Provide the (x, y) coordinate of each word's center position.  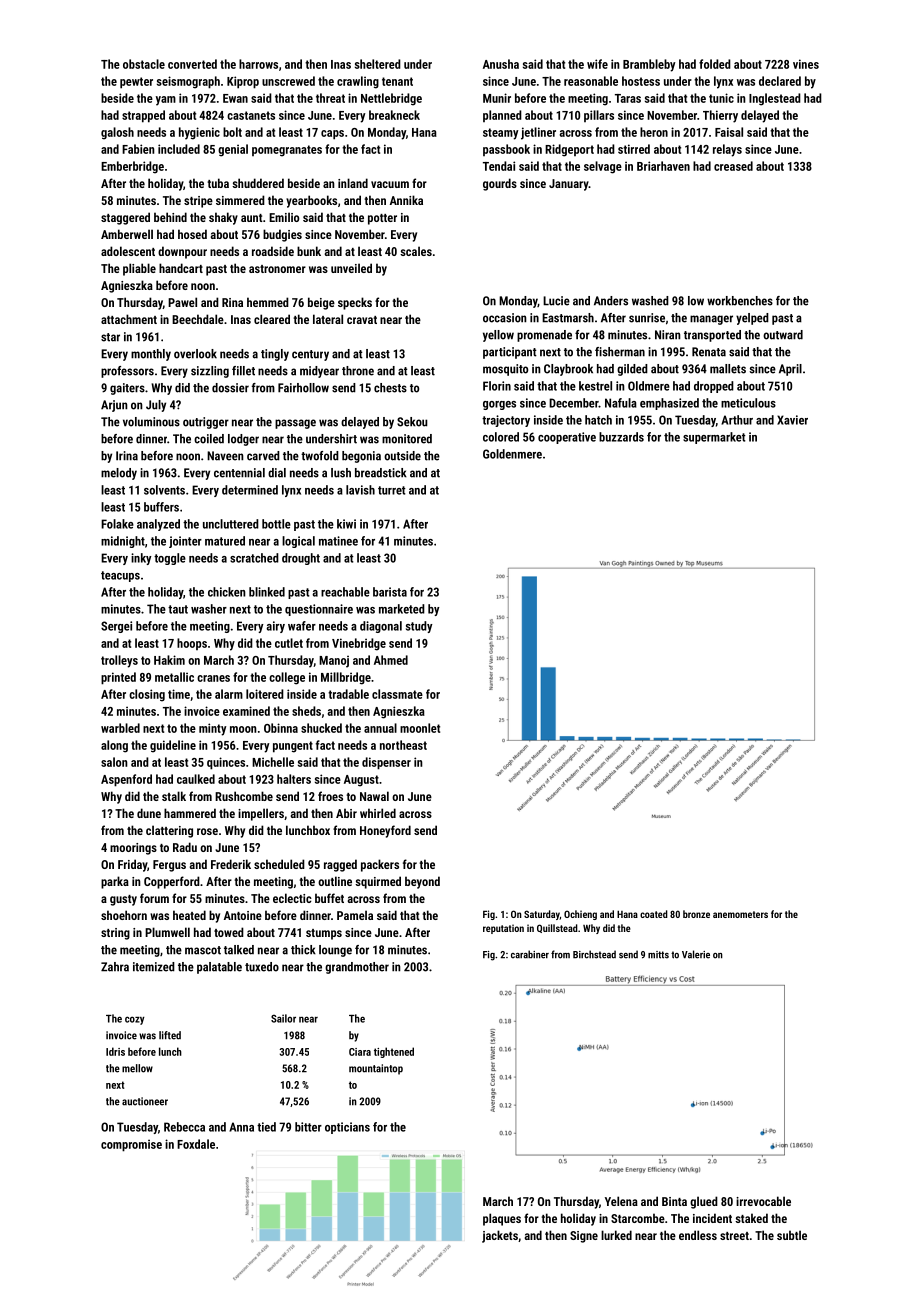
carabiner (530, 954)
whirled (378, 813)
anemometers (740, 914)
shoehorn (124, 915)
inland (353, 183)
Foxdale (196, 1144)
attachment (129, 319)
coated (654, 914)
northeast (403, 745)
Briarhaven (663, 166)
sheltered (378, 64)
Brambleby (649, 65)
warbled (120, 728)
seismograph (188, 82)
